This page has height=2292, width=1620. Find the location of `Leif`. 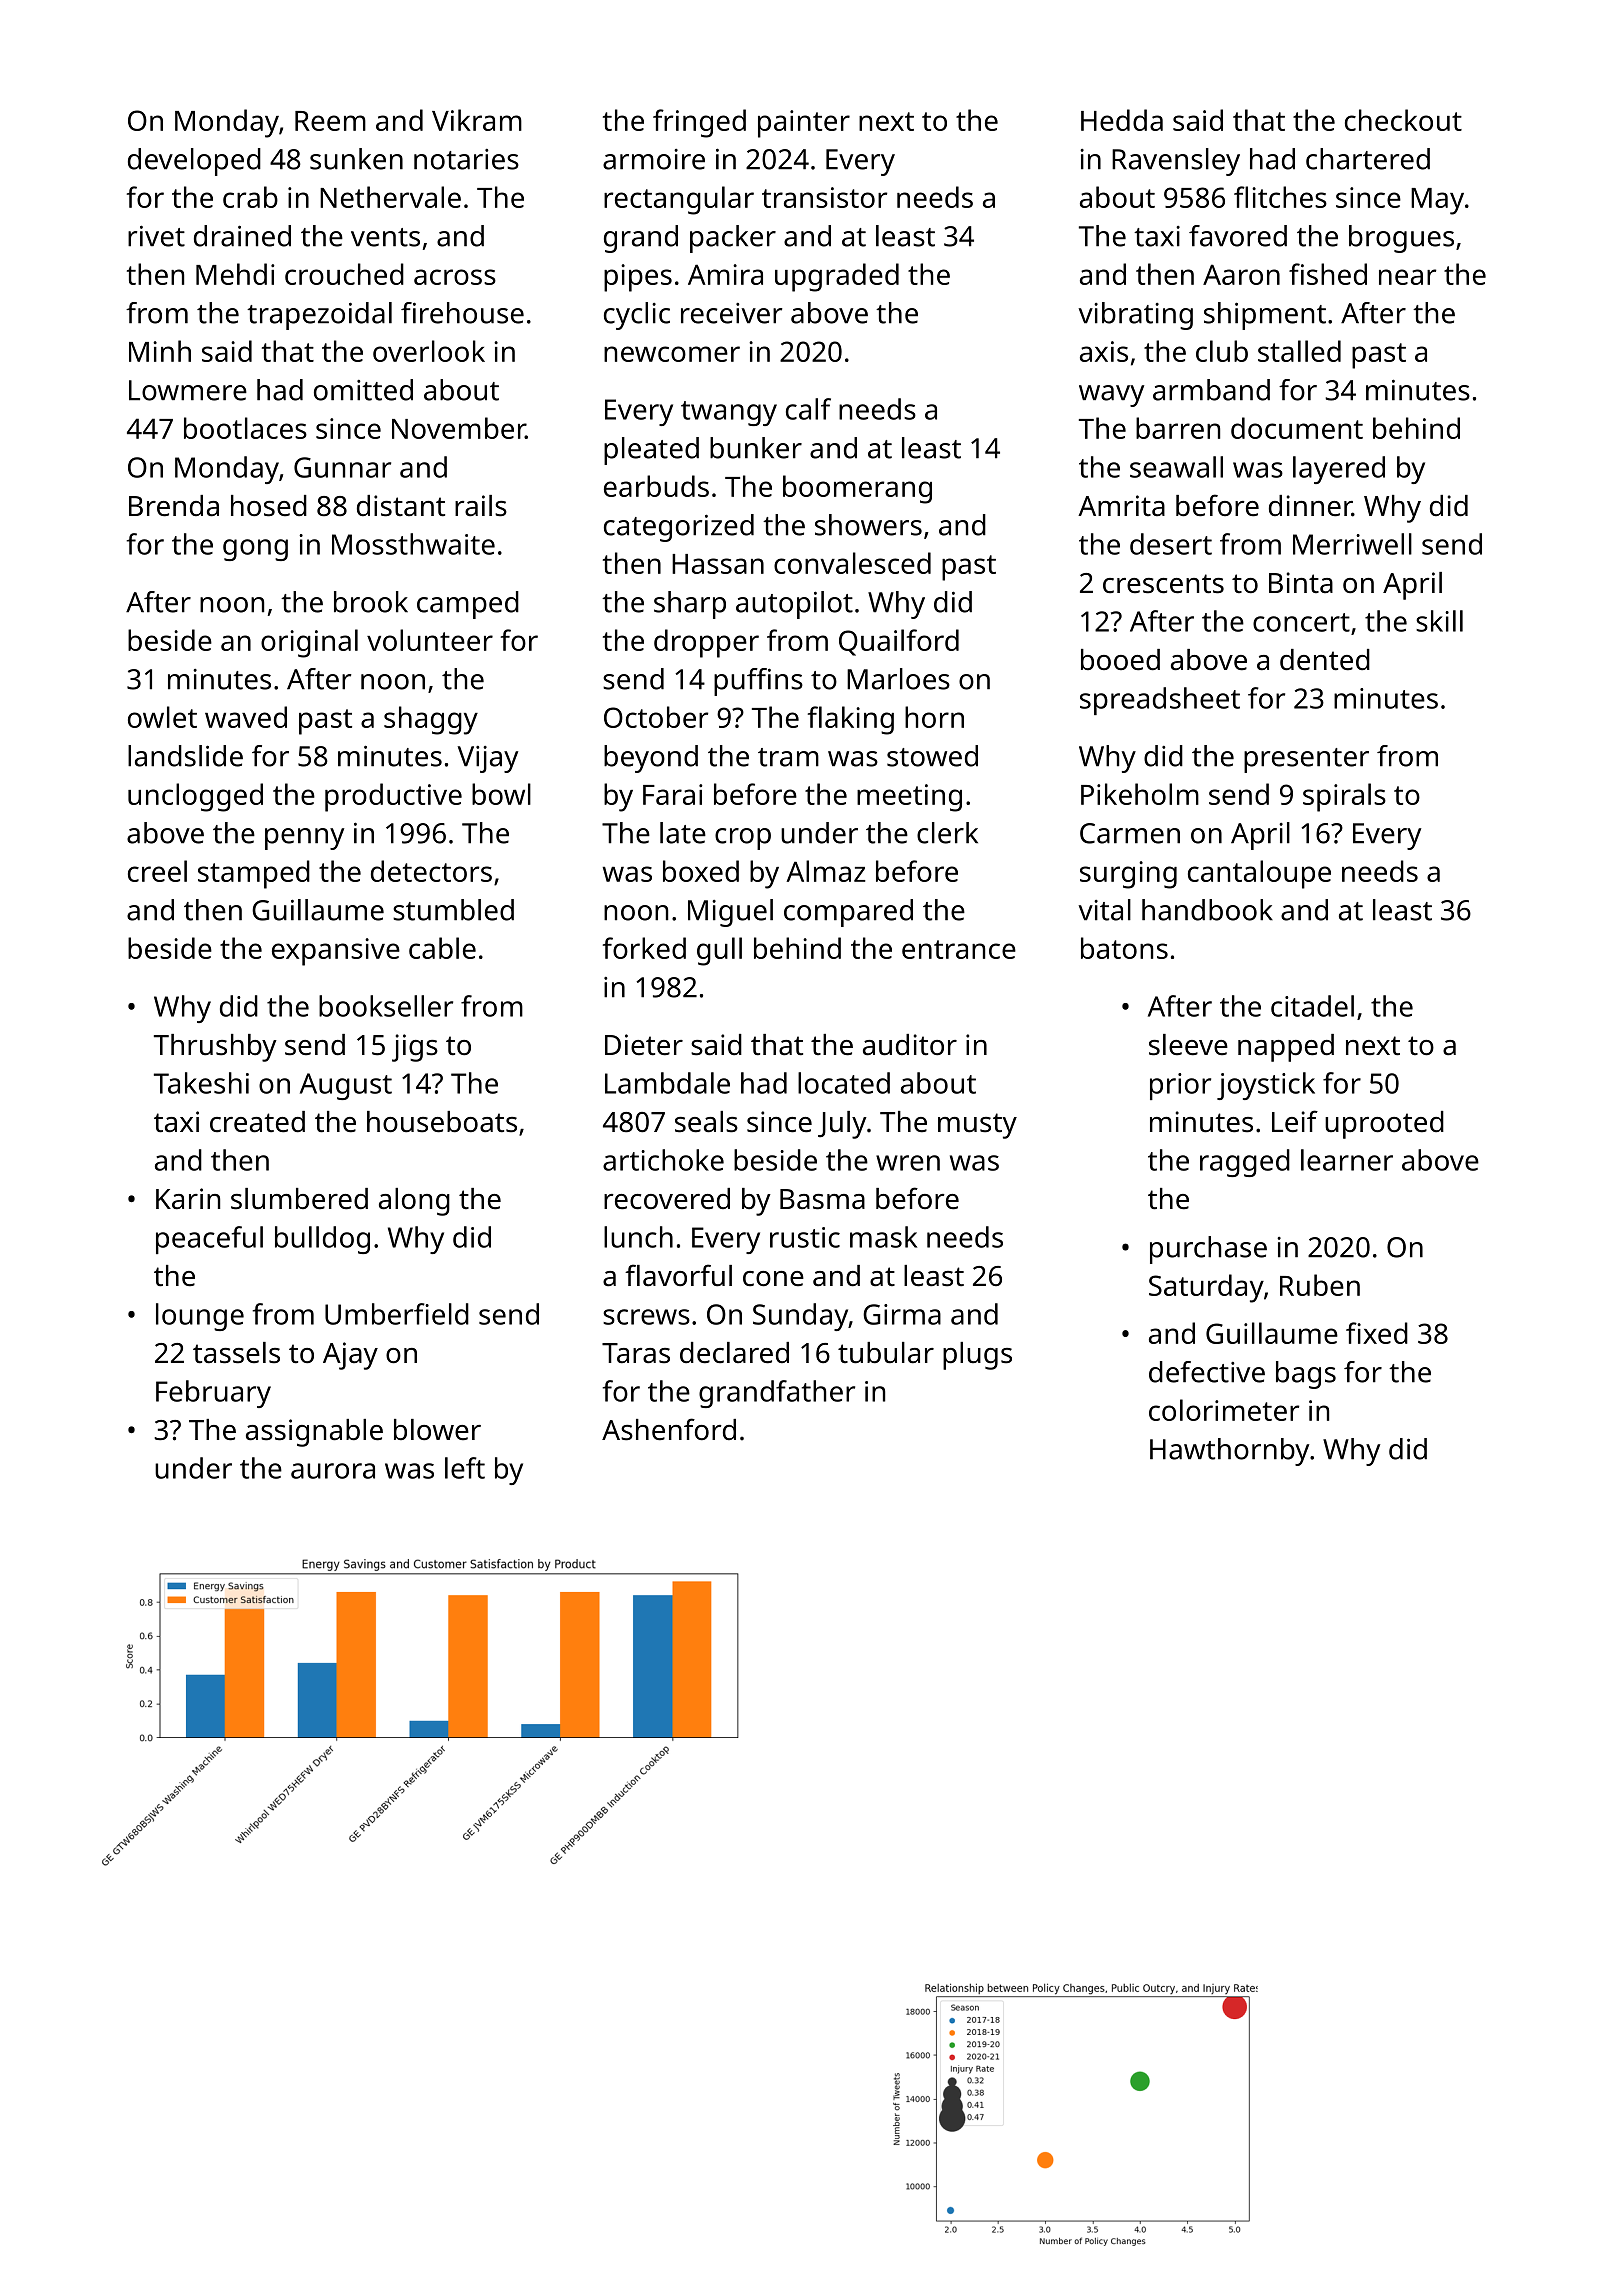

Leif is located at coordinates (1295, 1121).
